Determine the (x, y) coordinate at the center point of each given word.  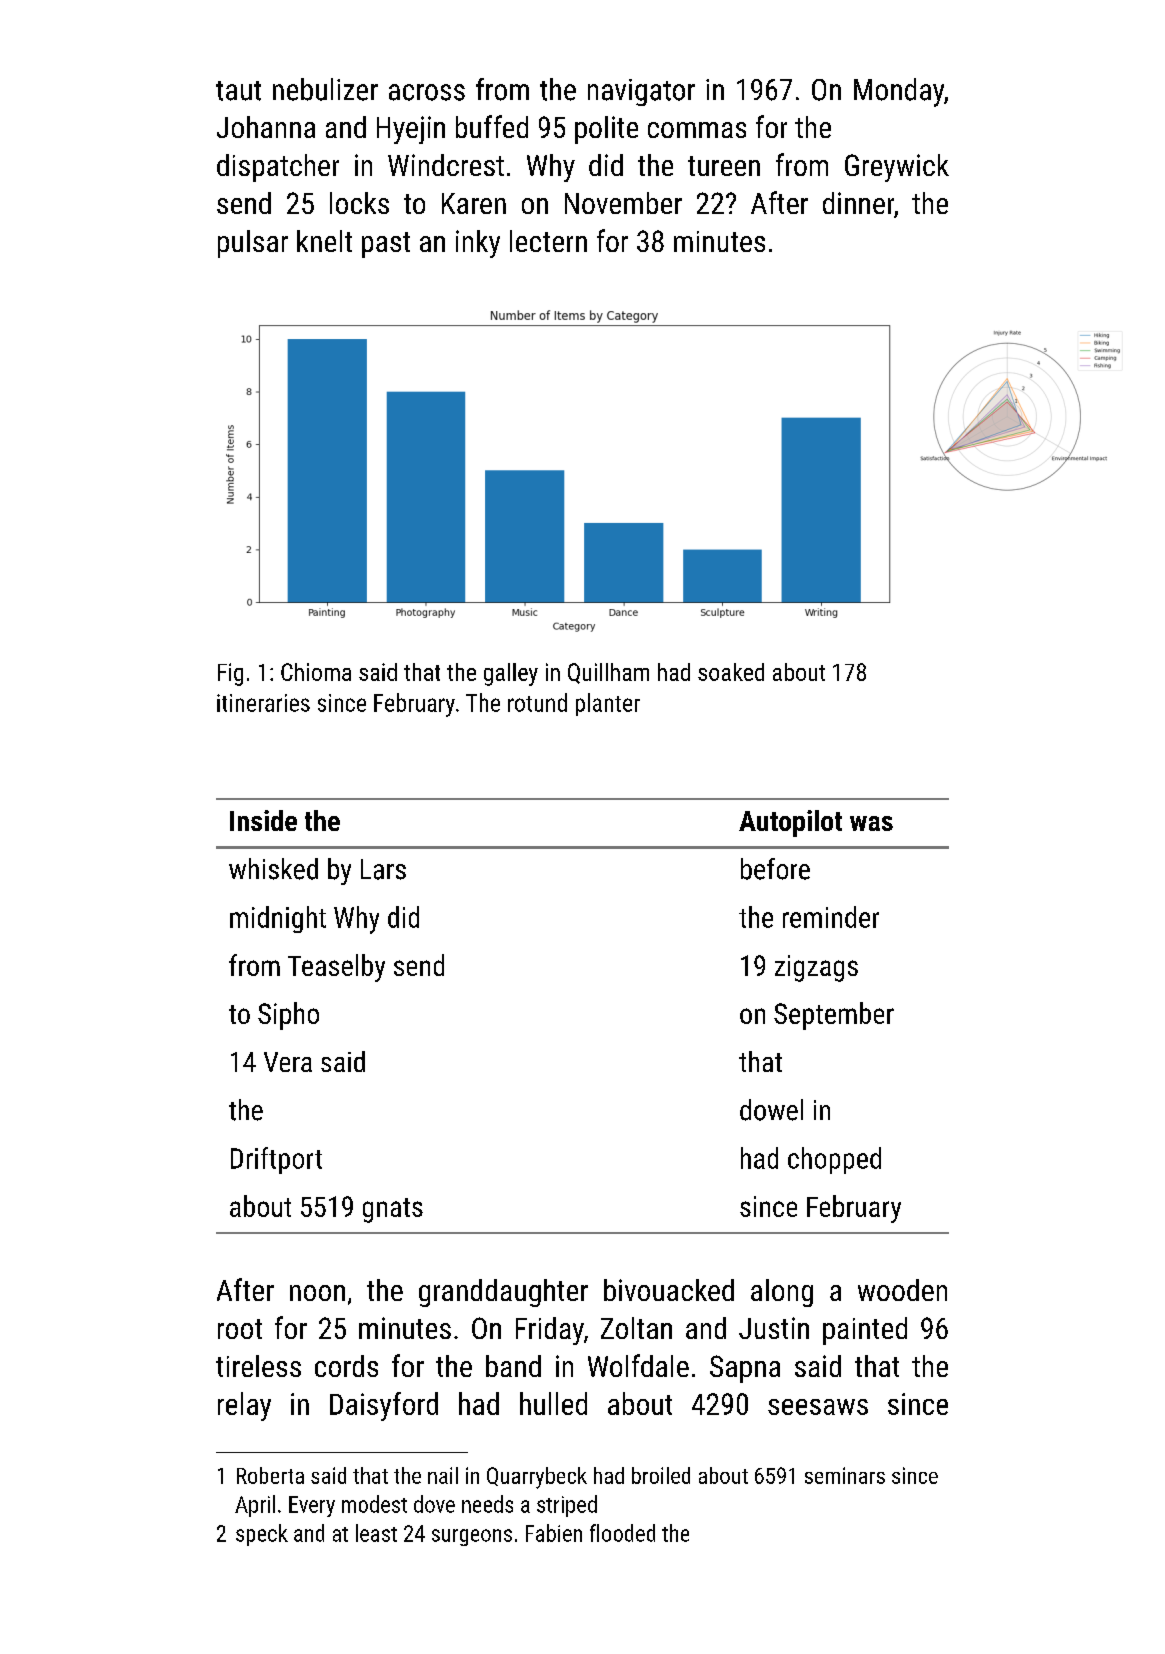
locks (359, 203)
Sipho (288, 1016)
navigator (641, 92)
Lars (383, 869)
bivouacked (669, 1290)
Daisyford (384, 1406)
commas (697, 130)
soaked (731, 672)
